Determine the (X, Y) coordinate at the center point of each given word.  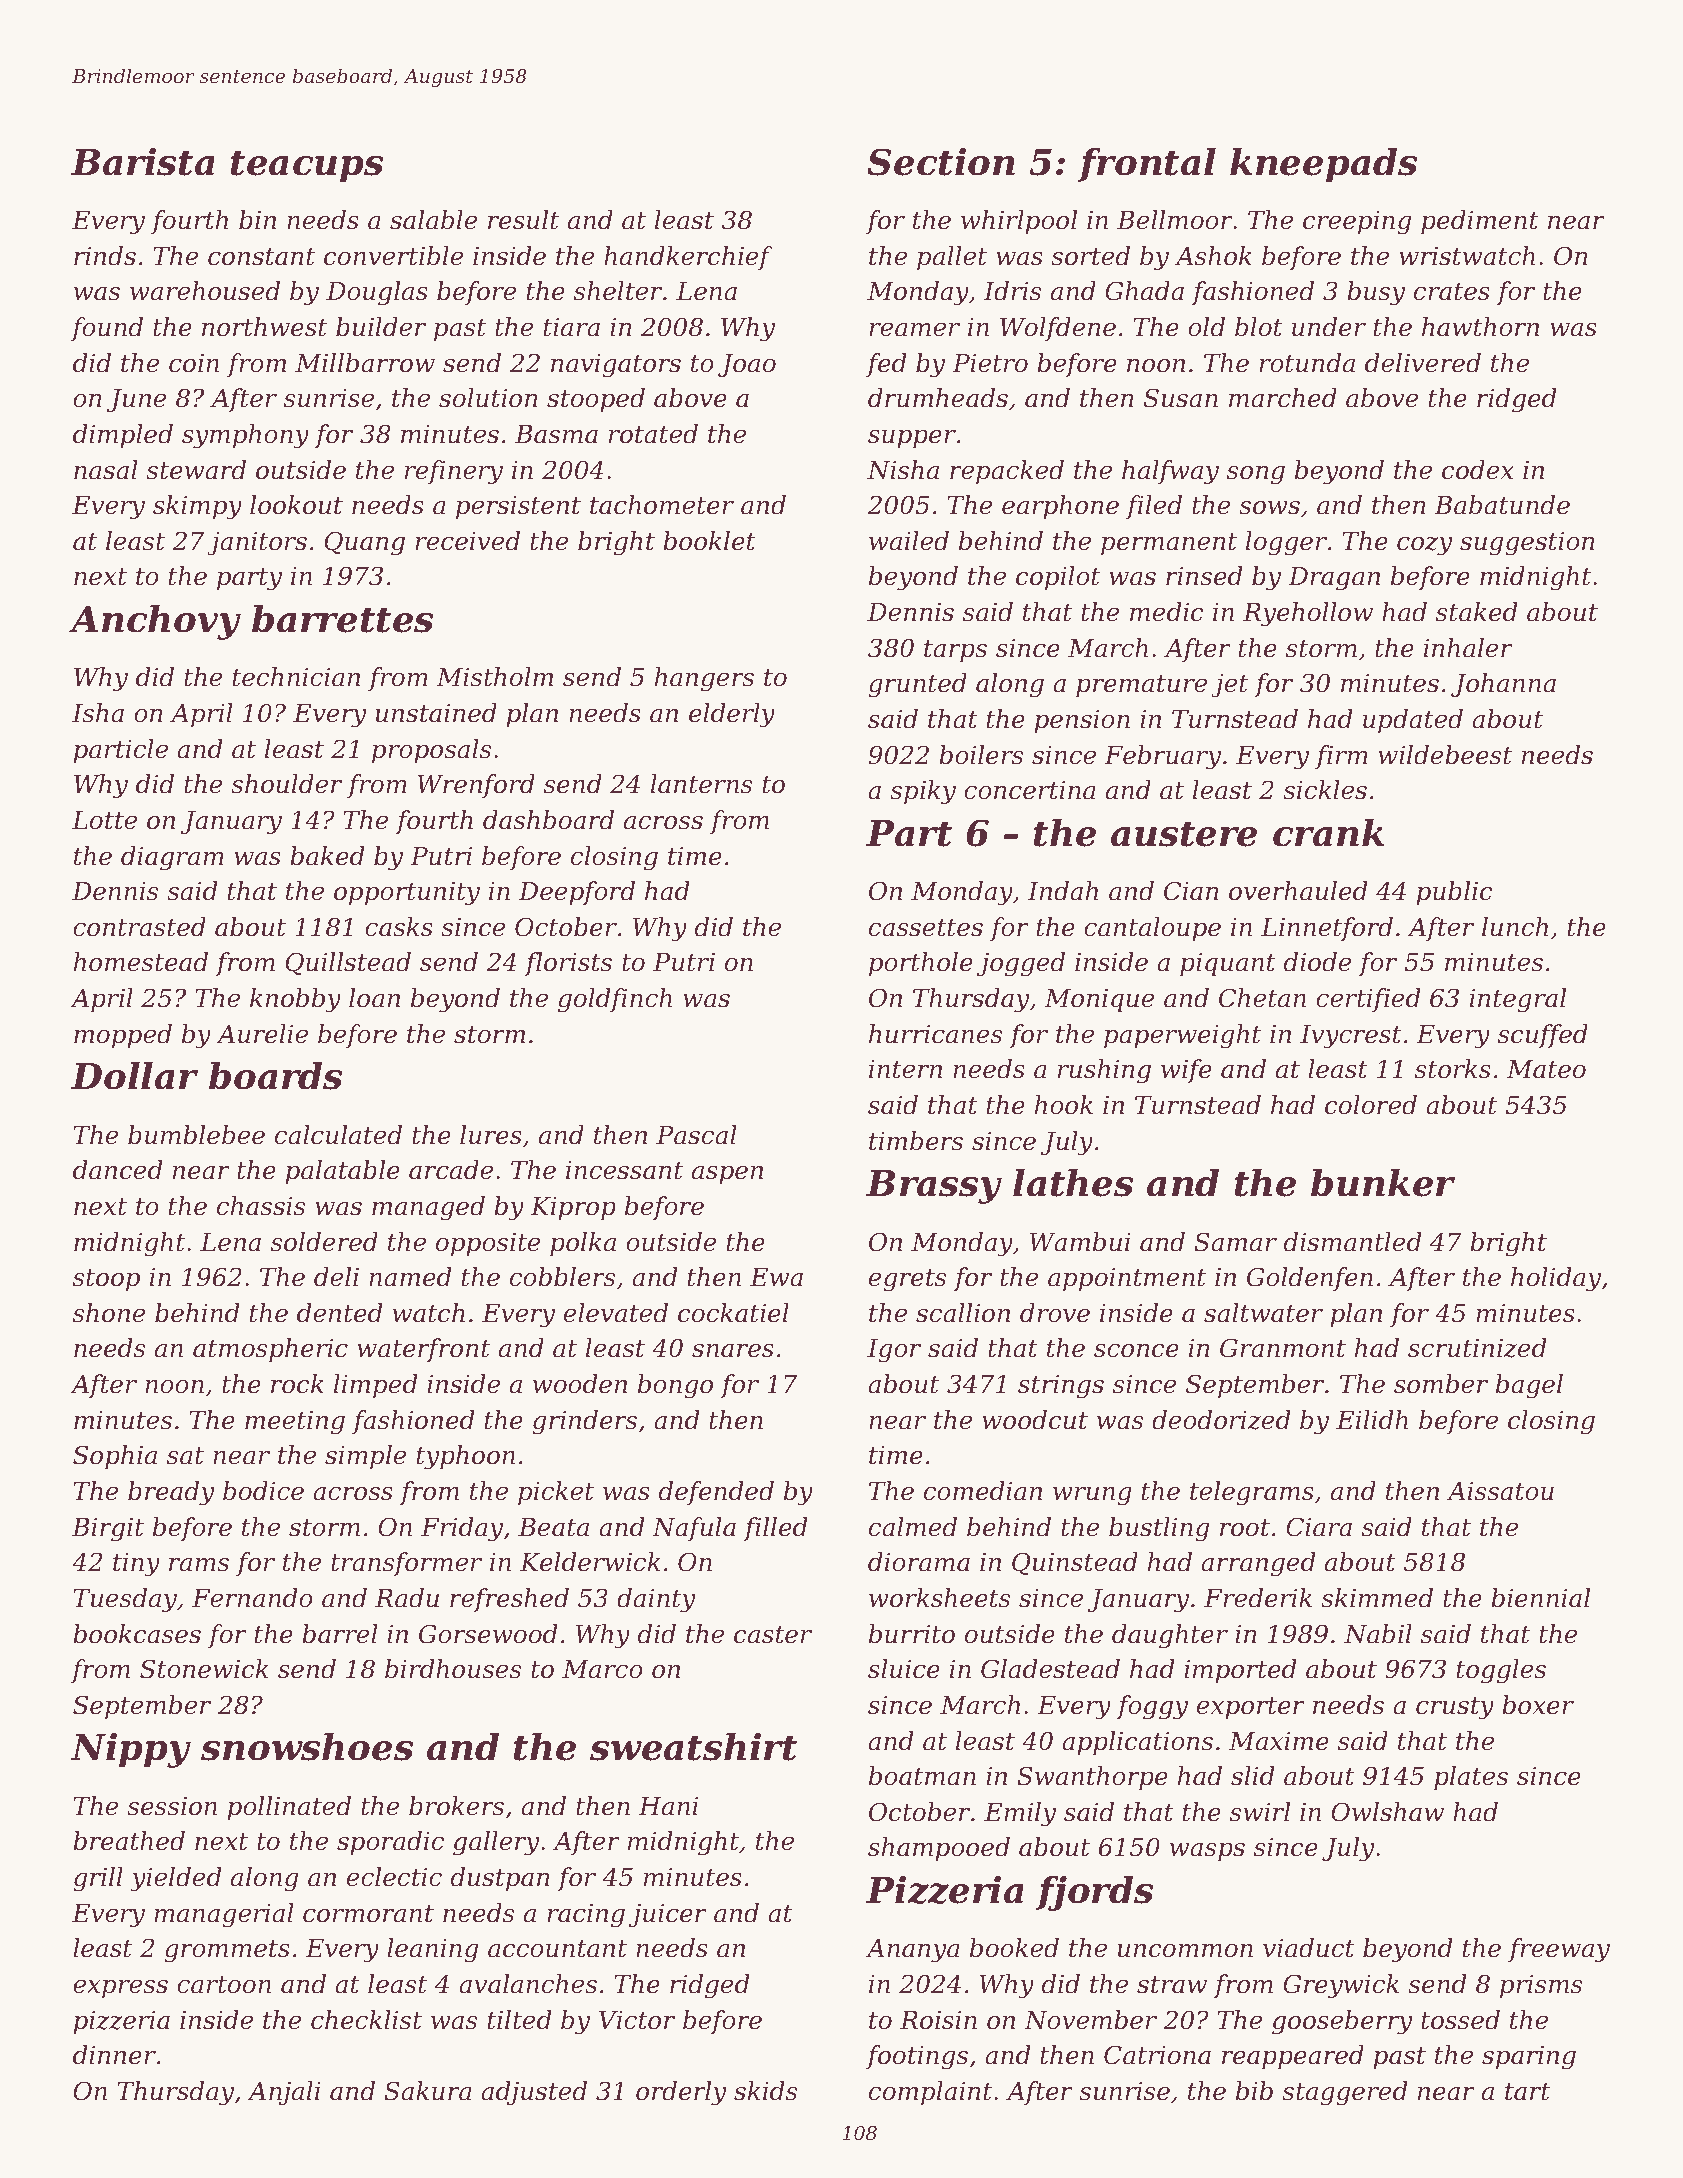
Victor (637, 2020)
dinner (114, 2055)
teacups (307, 167)
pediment (1480, 222)
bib (1254, 2091)
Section (941, 162)
